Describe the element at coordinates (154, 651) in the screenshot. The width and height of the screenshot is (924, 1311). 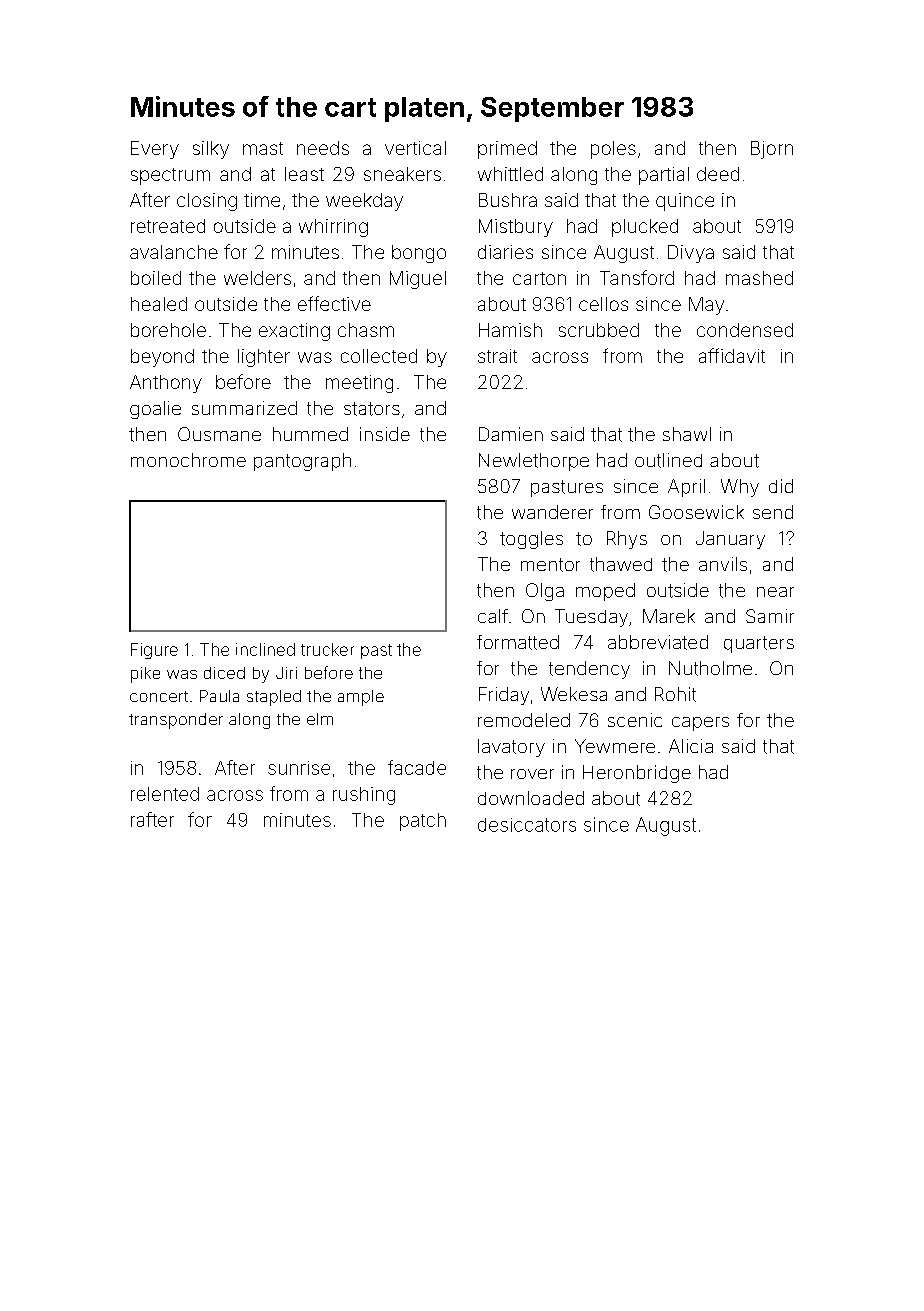
I see `Figure` at that location.
